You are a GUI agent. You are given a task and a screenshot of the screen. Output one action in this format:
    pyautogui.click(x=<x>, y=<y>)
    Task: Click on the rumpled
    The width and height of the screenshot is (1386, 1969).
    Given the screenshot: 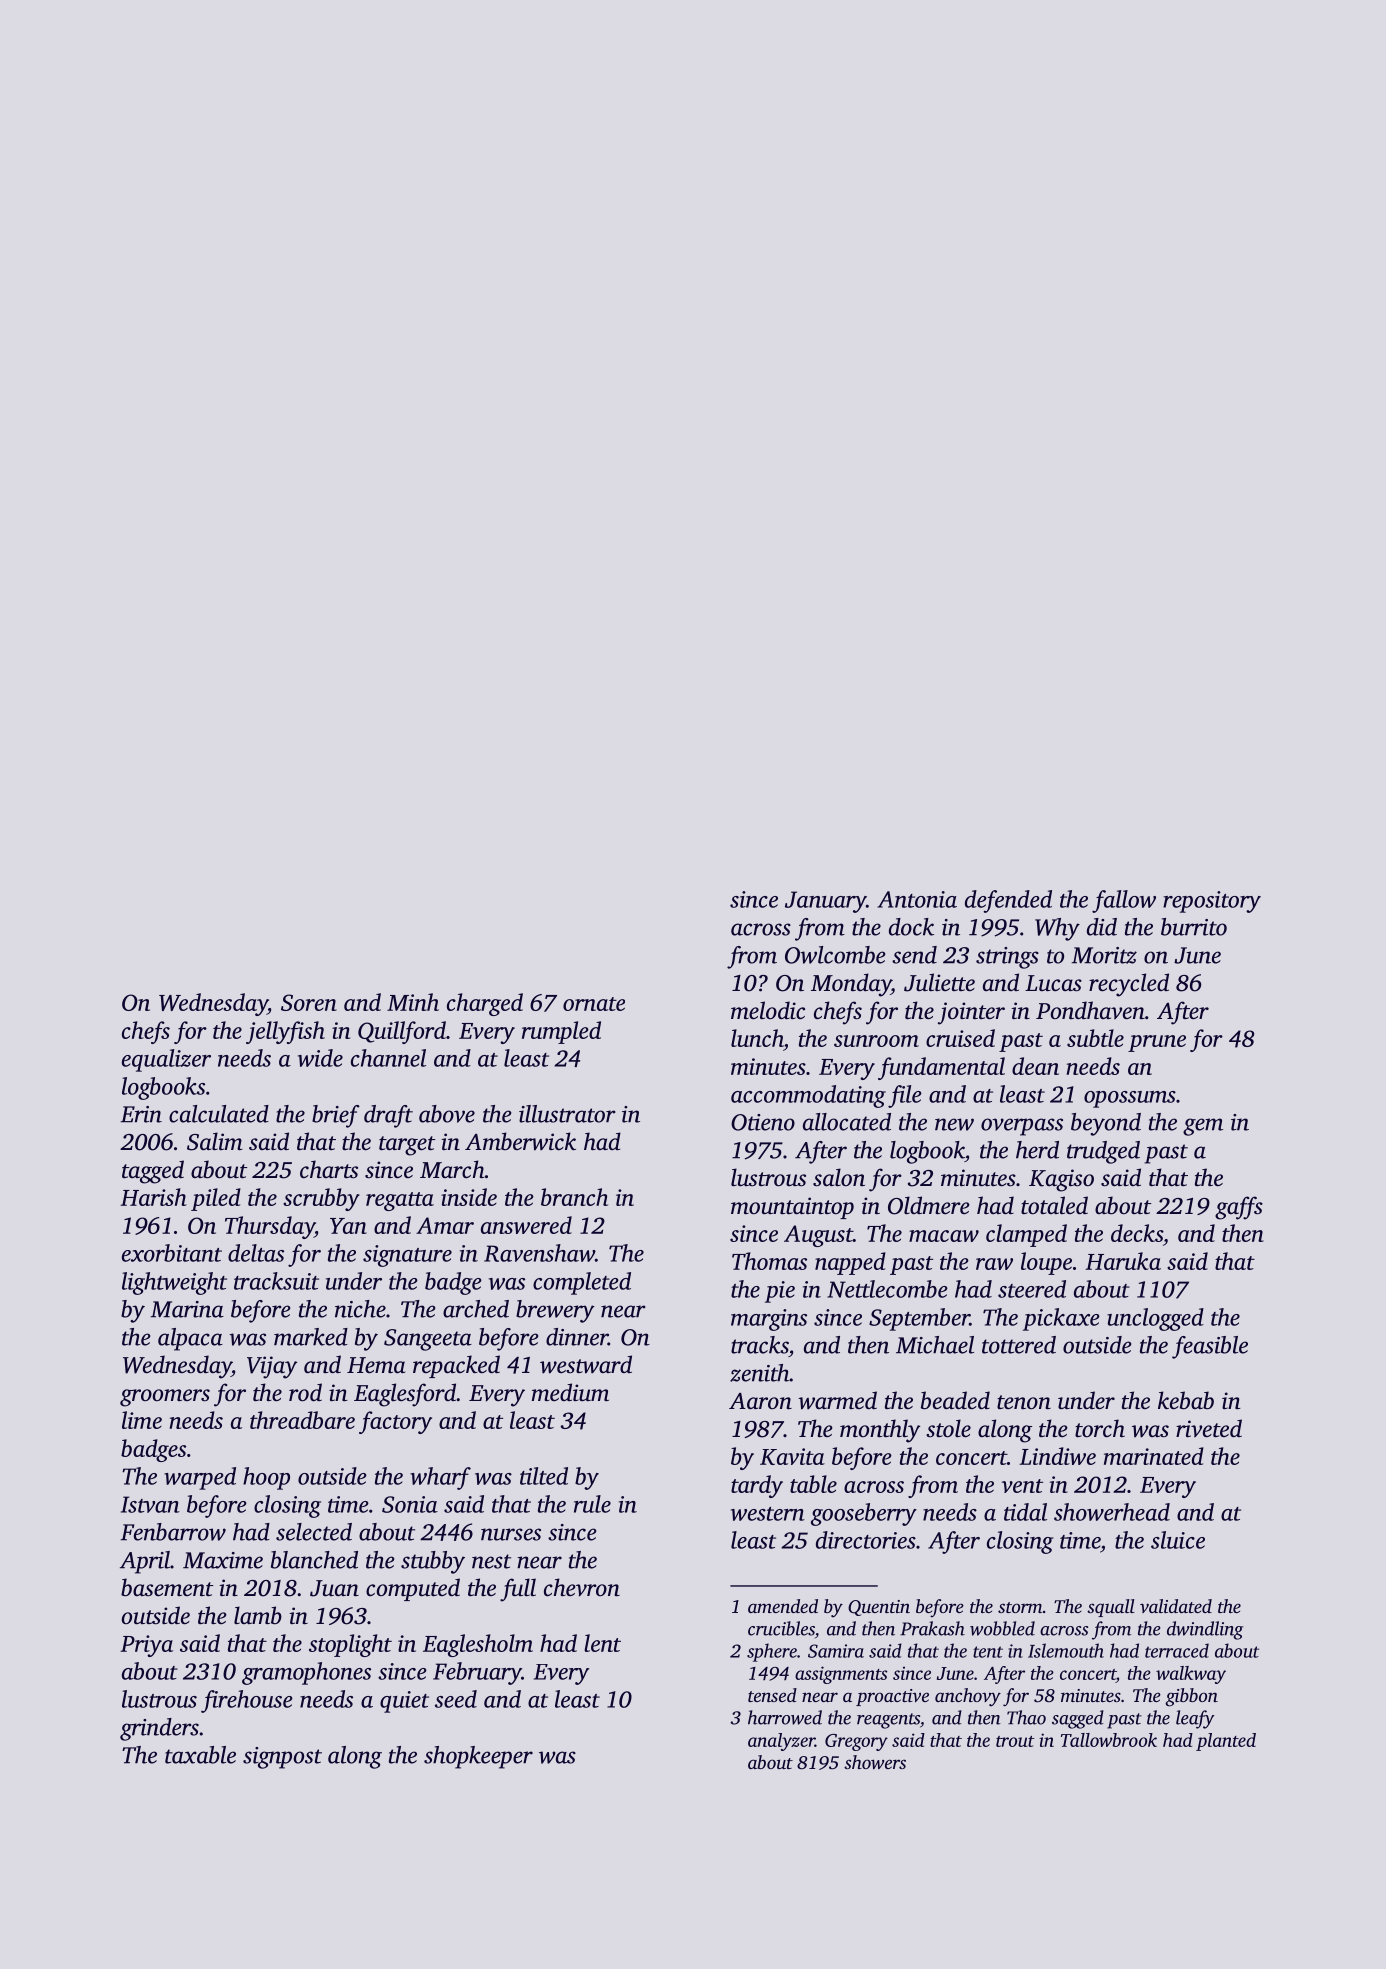 What is the action you would take?
    pyautogui.click(x=561, y=1032)
